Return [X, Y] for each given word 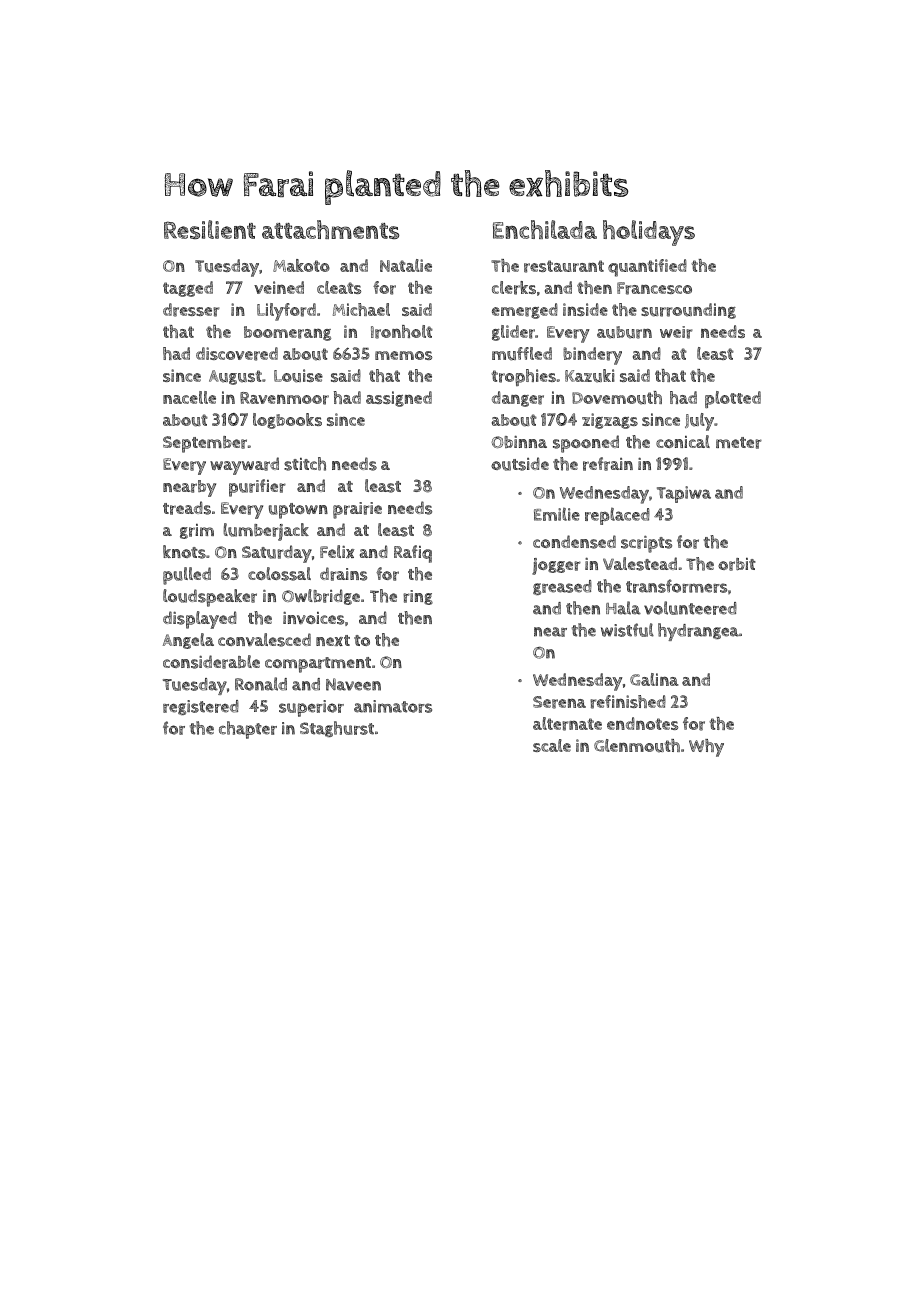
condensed [574, 542]
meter [739, 443]
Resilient [210, 229]
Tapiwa [684, 494]
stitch [305, 464]
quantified [647, 268]
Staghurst [337, 729]
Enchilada [545, 229]
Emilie [557, 514]
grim [197, 531]
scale [552, 745]
